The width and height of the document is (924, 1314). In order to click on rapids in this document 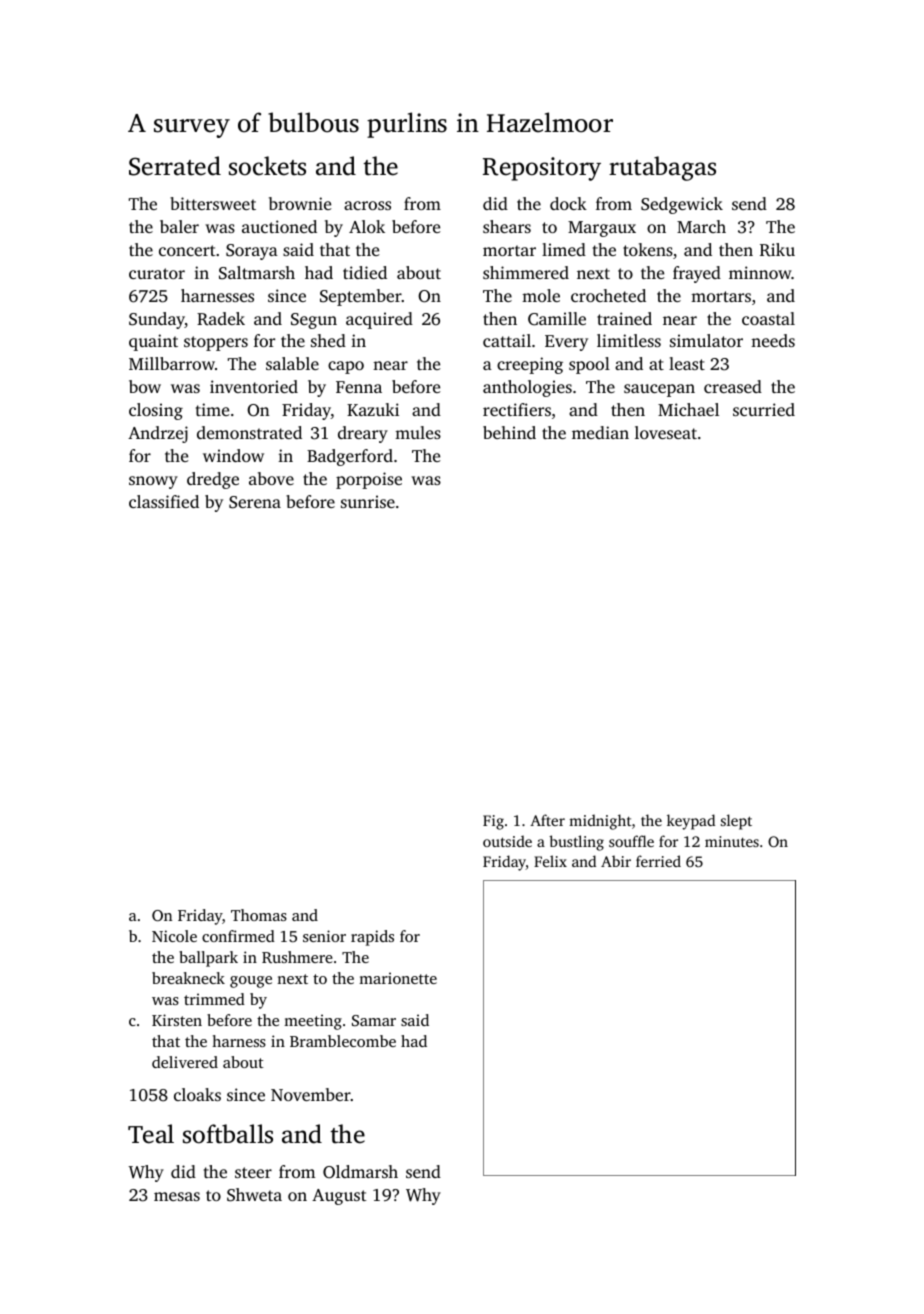, I will do `click(372, 938)`.
